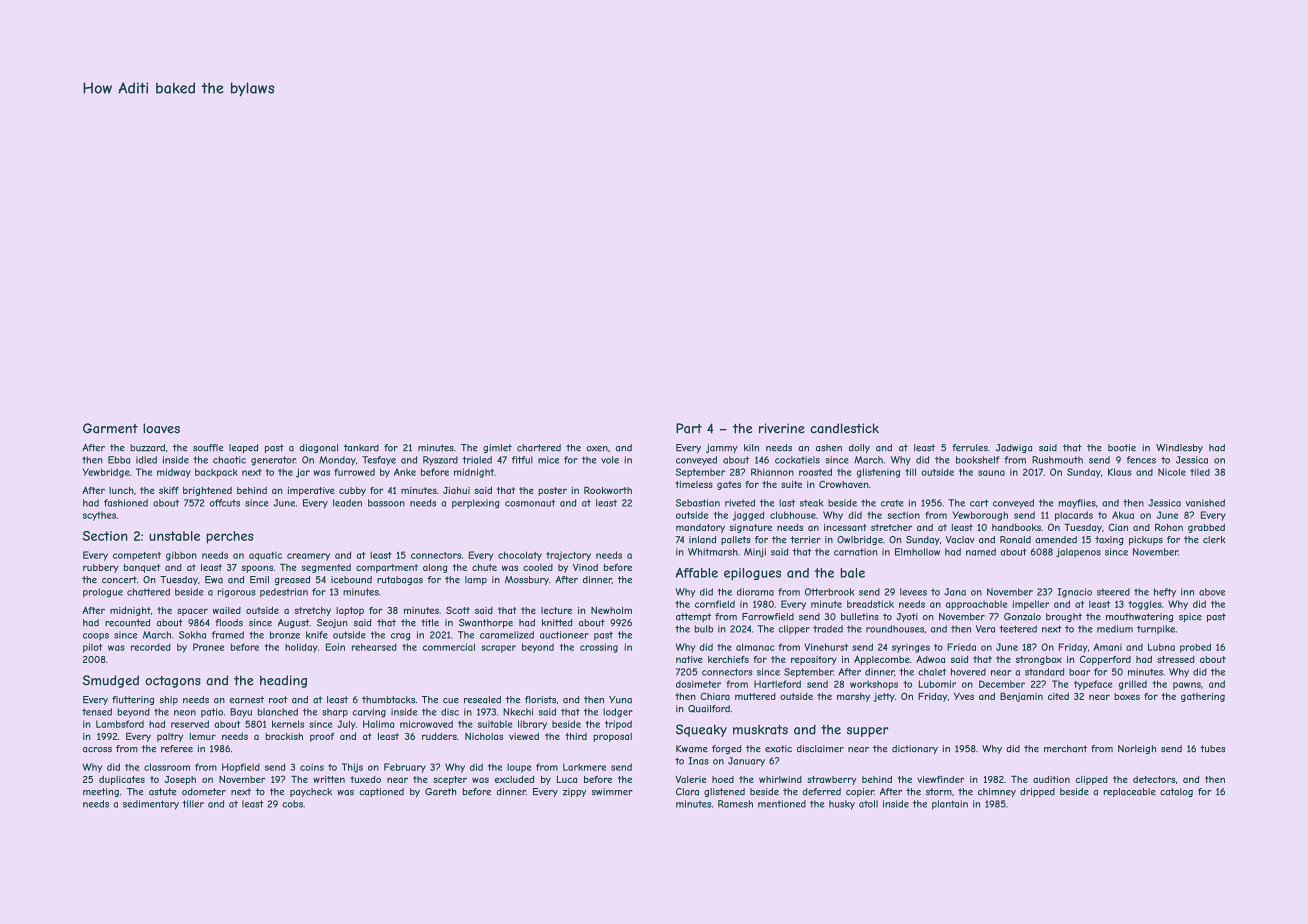  What do you see at coordinates (293, 623) in the screenshot?
I see `August` at bounding box center [293, 623].
